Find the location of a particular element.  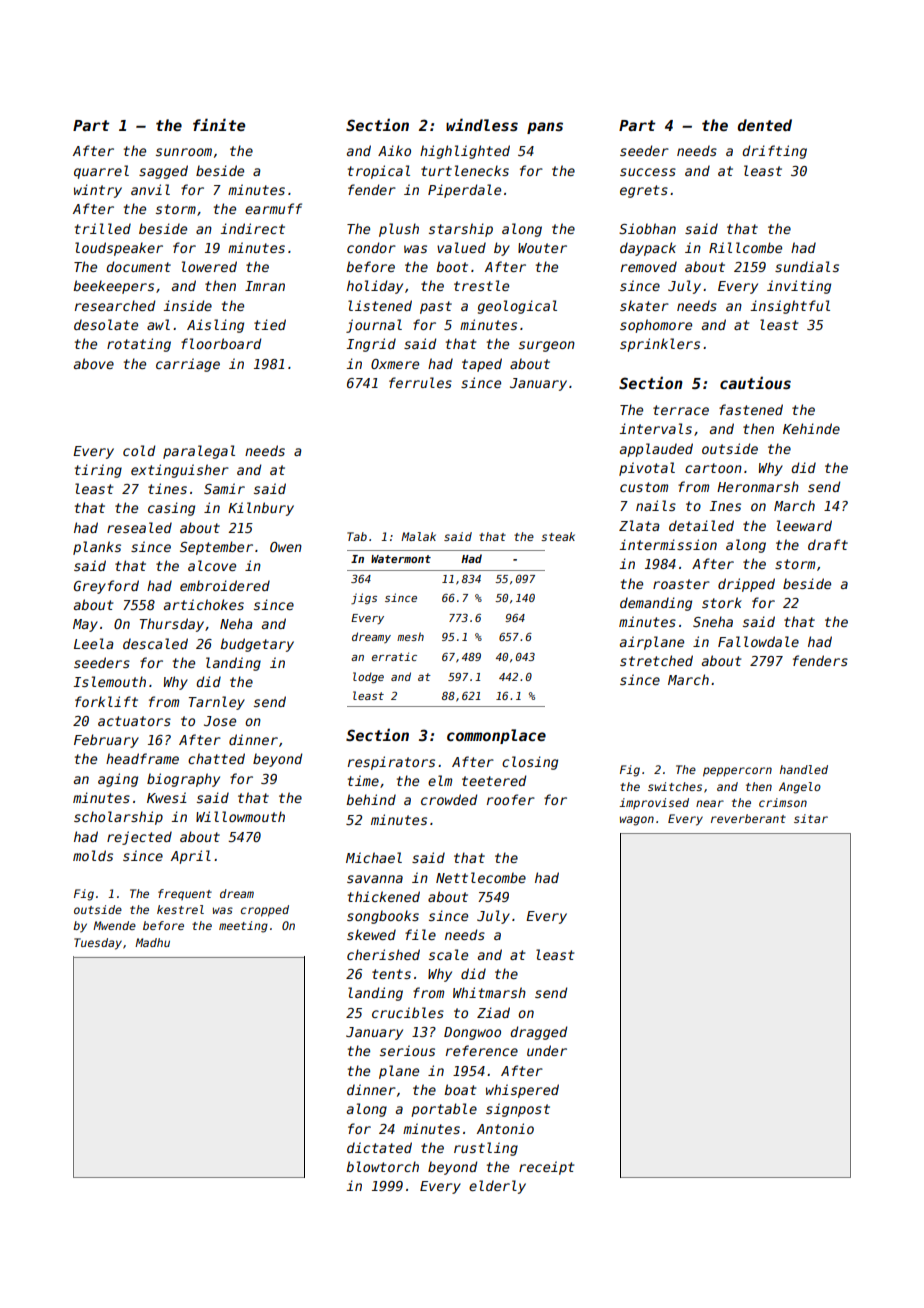

finite is located at coordinates (219, 124).
